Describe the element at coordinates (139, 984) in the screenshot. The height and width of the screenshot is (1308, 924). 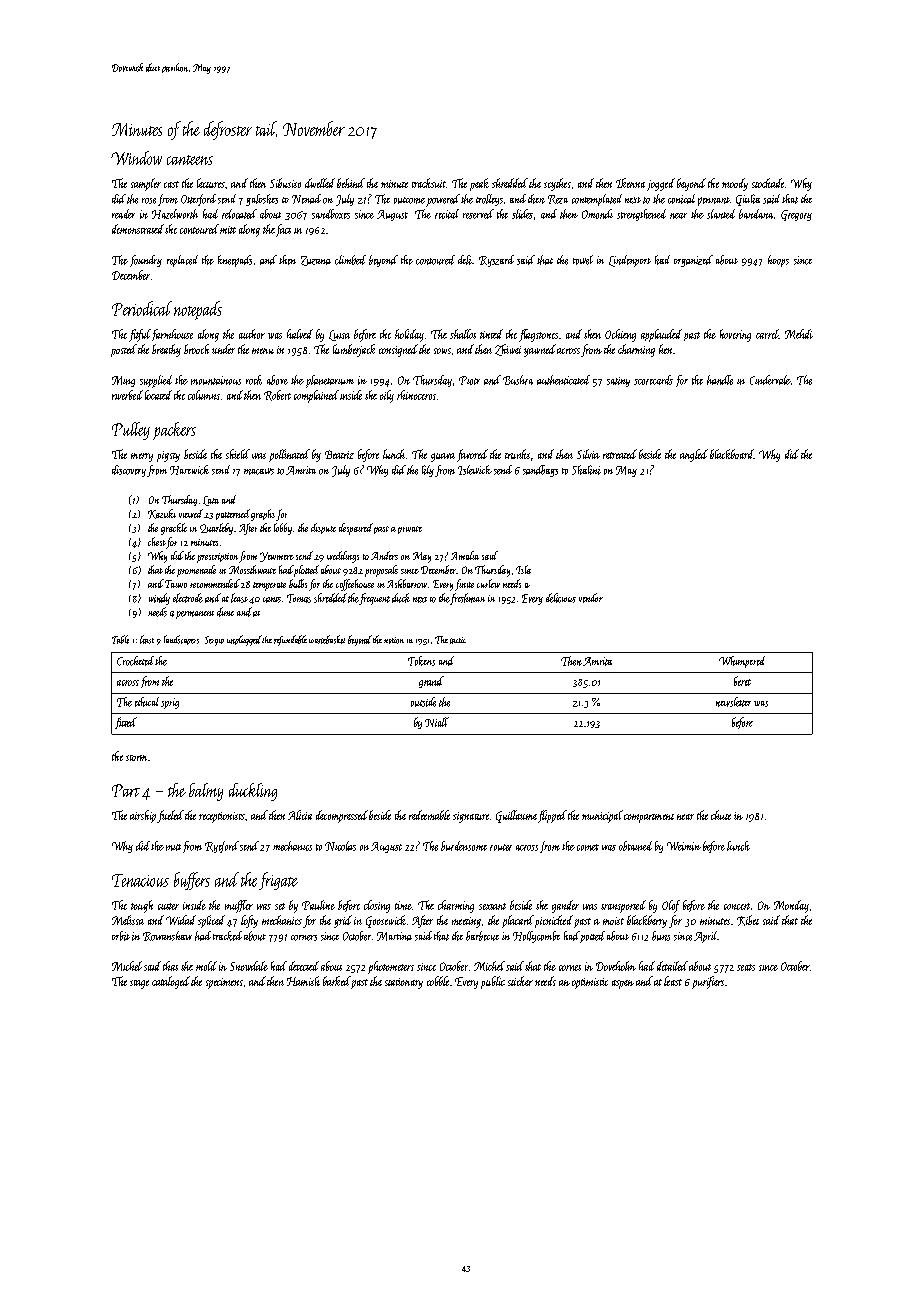
I see `stage` at that location.
